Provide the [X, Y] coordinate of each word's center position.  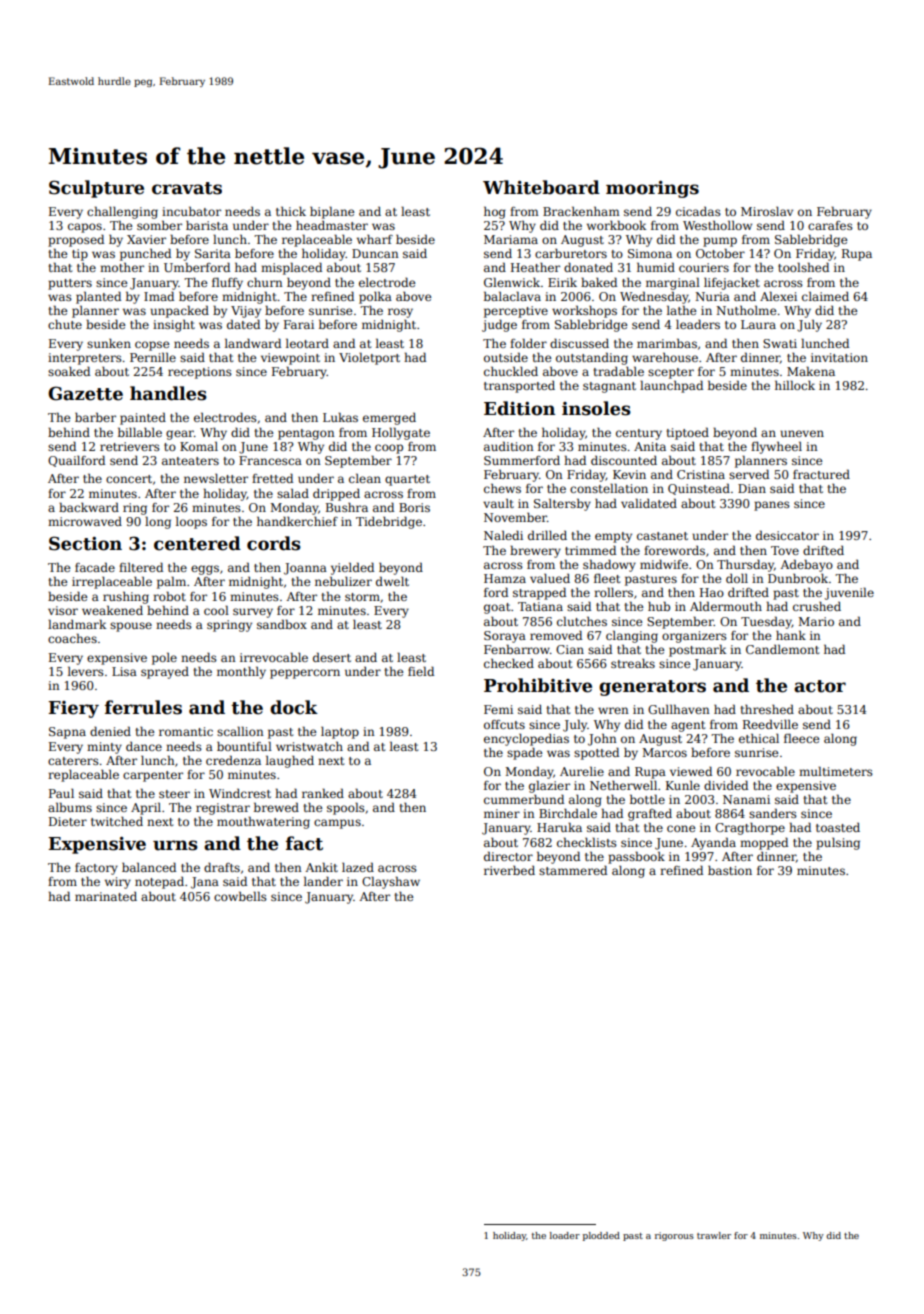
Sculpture [96, 189]
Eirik [562, 282]
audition [509, 446]
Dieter [68, 821]
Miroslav [767, 211]
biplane [332, 212]
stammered [573, 870]
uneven [802, 433]
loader [565, 1235]
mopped [764, 843]
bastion [730, 870]
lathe [681, 310]
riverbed [509, 870]
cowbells [240, 896]
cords [274, 543]
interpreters [85, 359]
